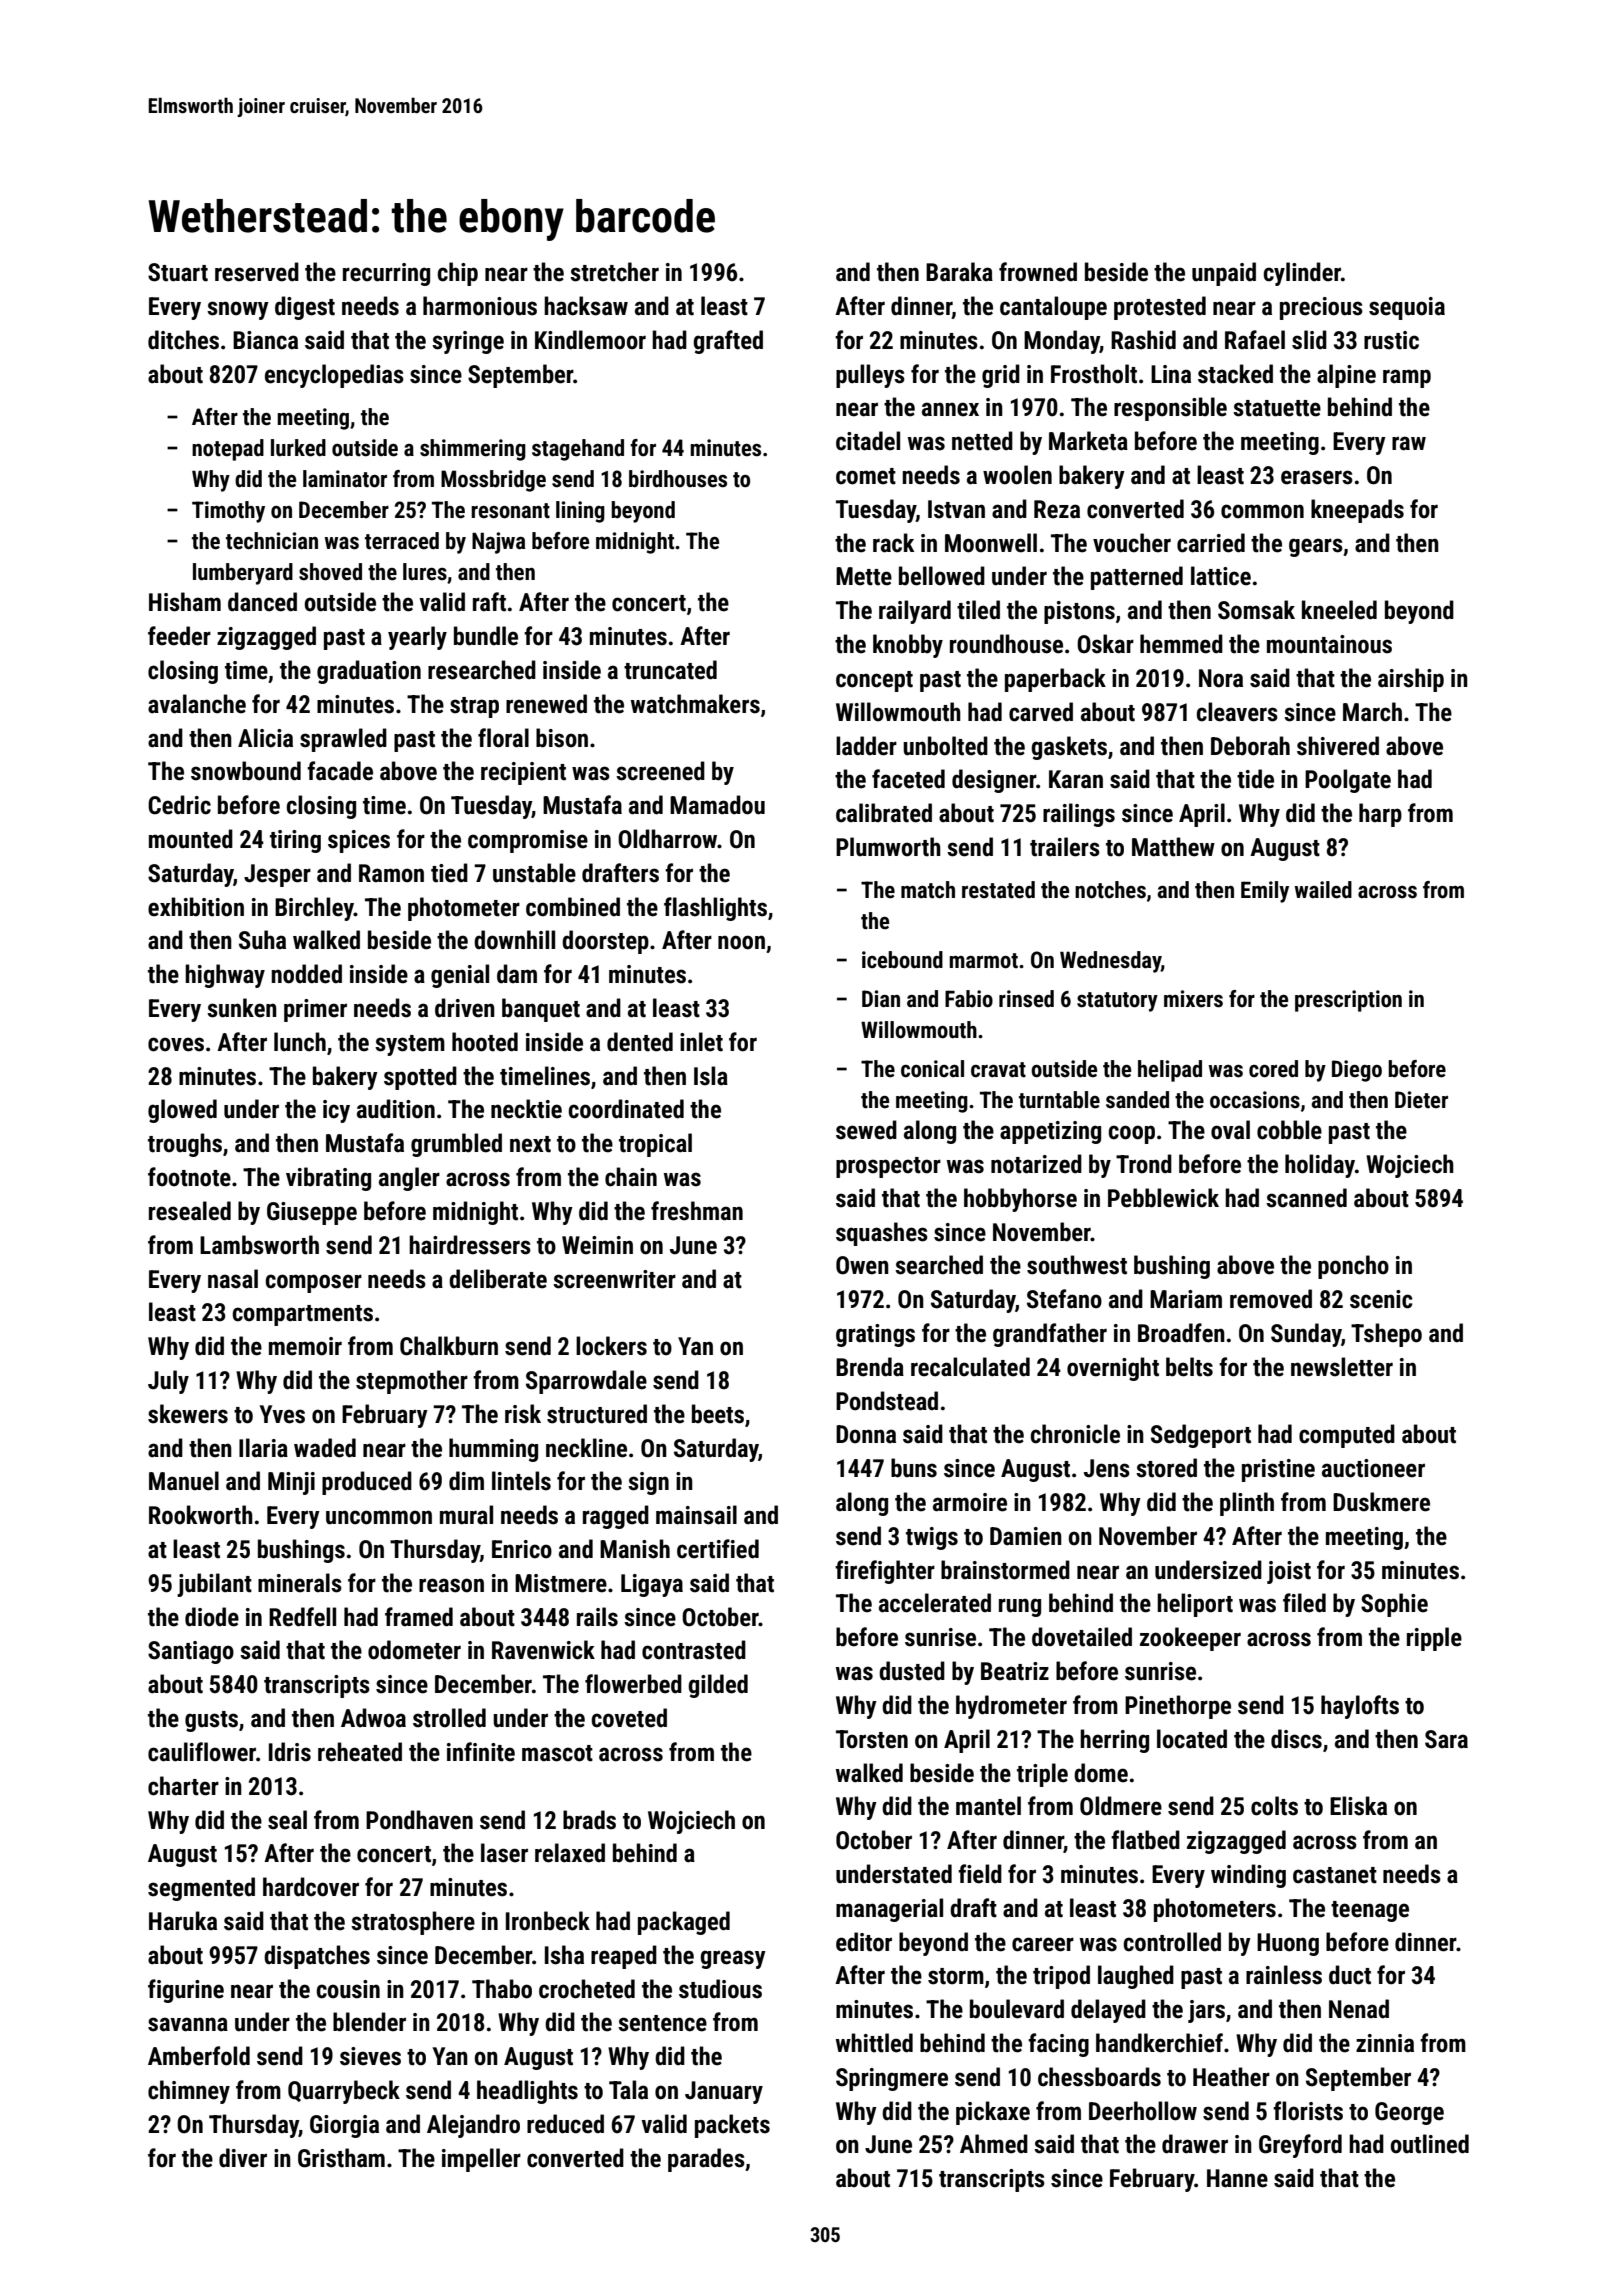 Image resolution: width=1620 pixels, height=2292 pixels. What do you see at coordinates (695, 704) in the image?
I see `watchmakers` at bounding box center [695, 704].
